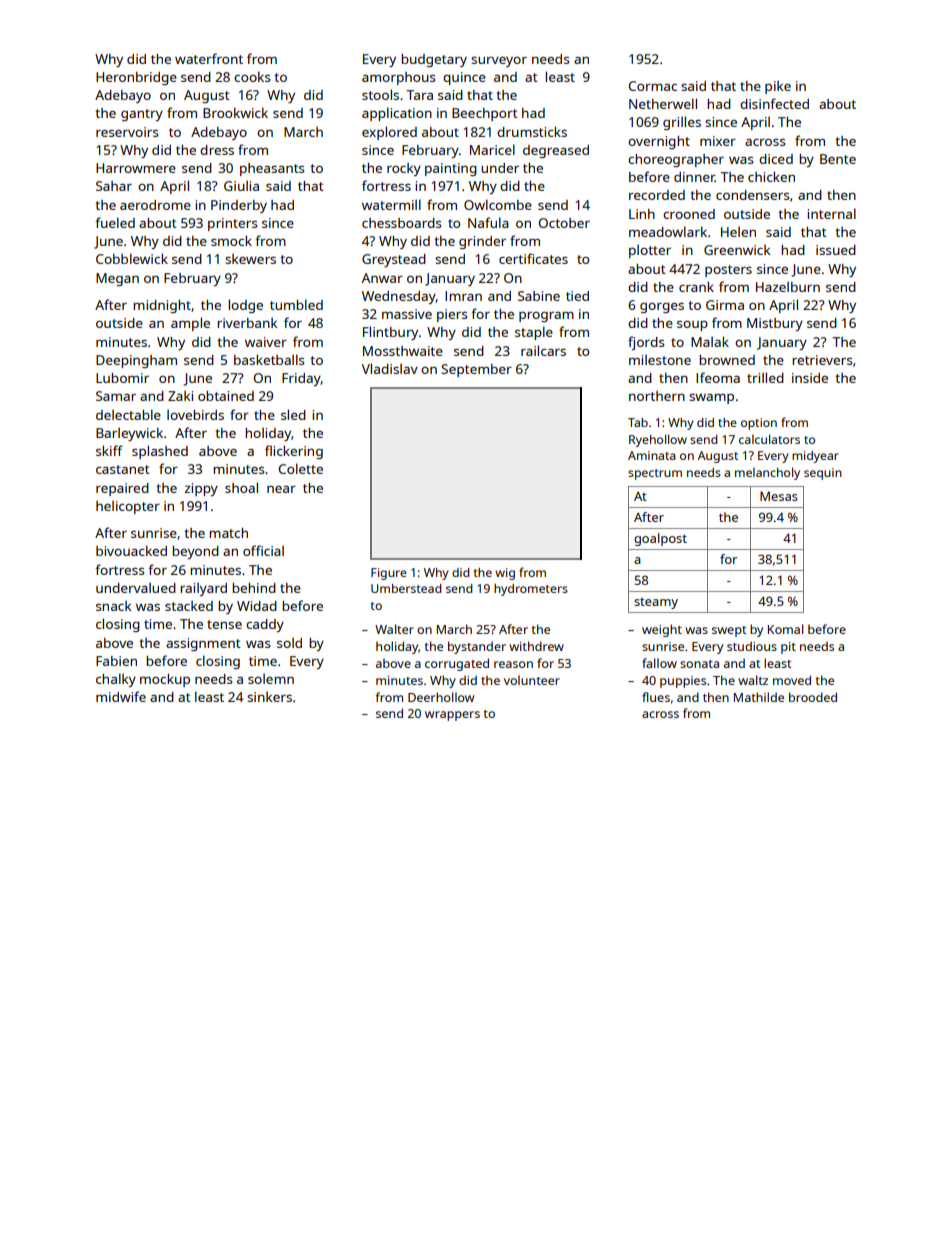 This document has height=1233, width=952. Describe the element at coordinates (228, 533) in the document. I see `match` at that location.
